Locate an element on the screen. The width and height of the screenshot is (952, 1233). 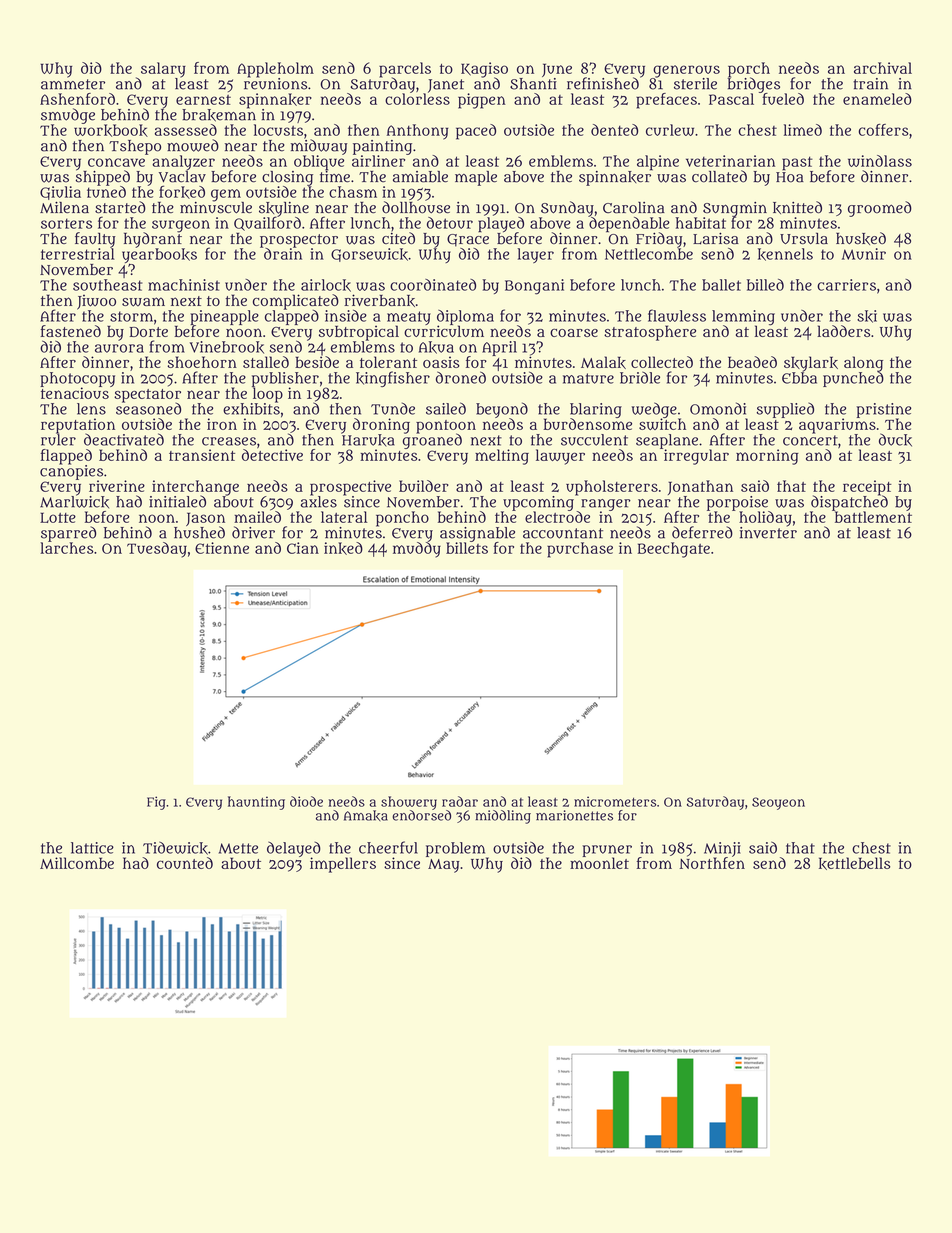
archival is located at coordinates (883, 68).
